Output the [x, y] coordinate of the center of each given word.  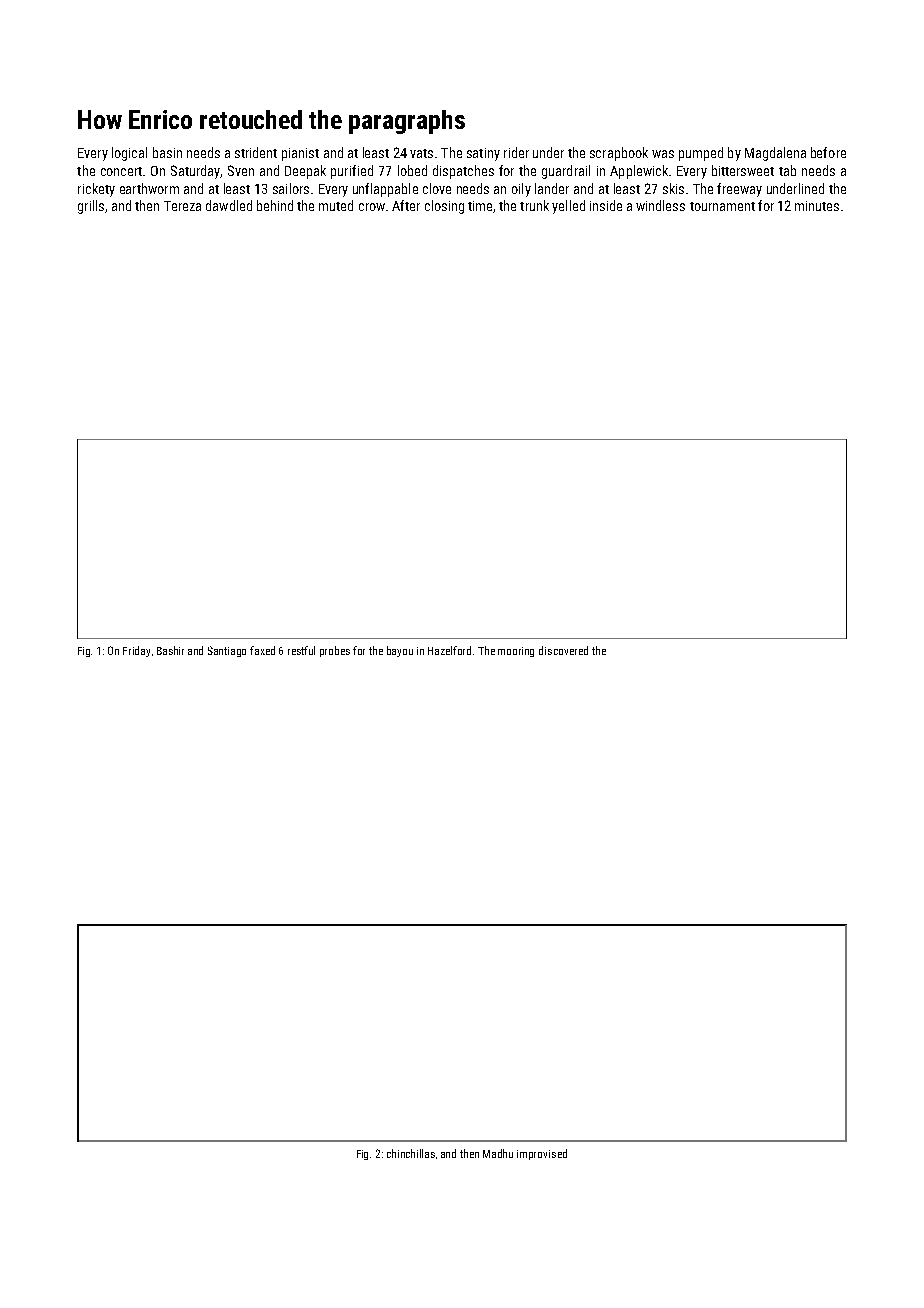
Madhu [498, 1153]
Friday [136, 651]
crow [372, 207]
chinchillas [411, 1153]
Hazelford [449, 650]
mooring [516, 652]
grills [91, 207]
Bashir [170, 650]
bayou [400, 651]
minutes [817, 206]
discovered [563, 650]
